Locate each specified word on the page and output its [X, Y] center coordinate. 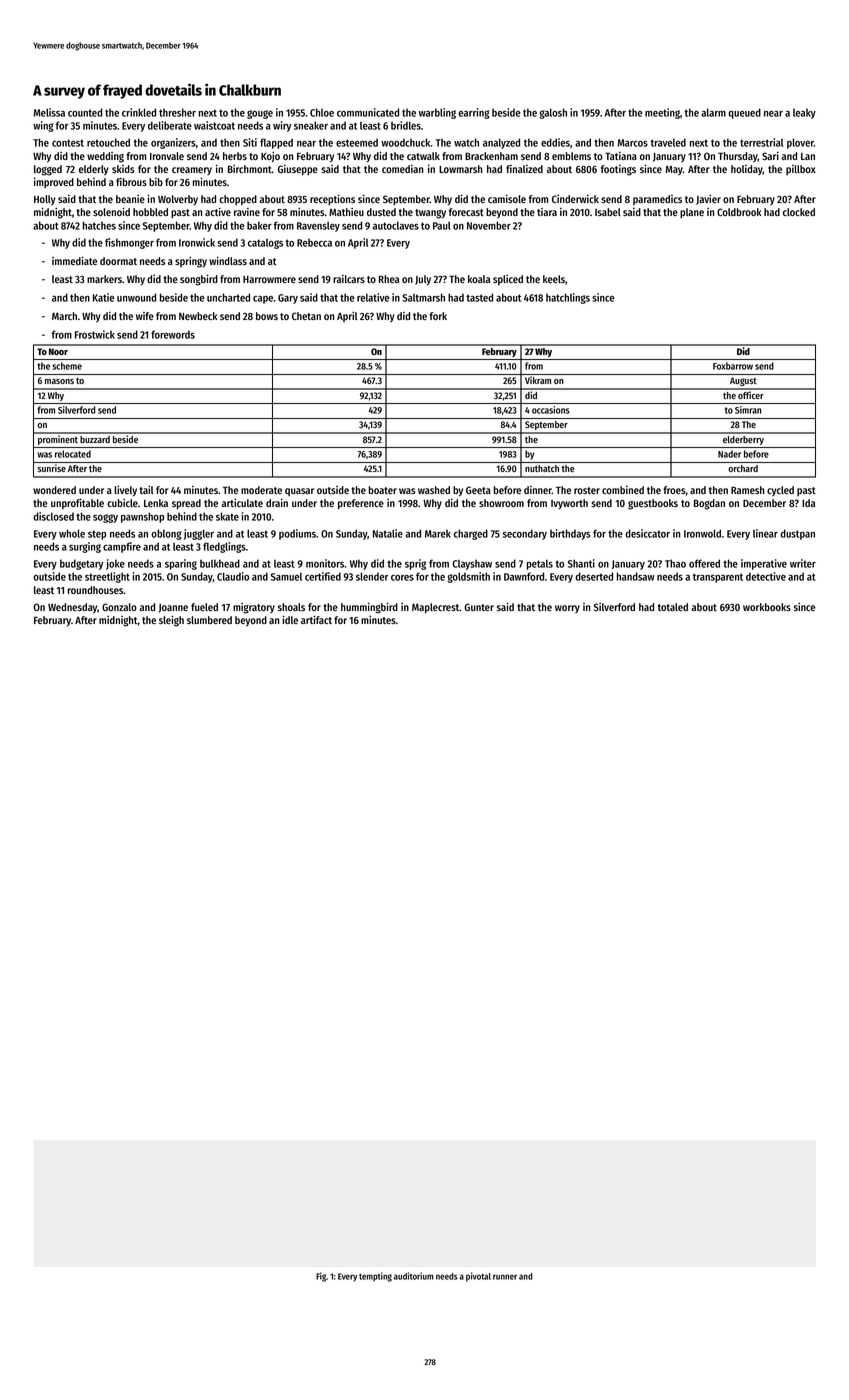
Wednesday [72, 608]
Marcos [633, 143]
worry [567, 609]
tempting [375, 1277]
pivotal [478, 1277]
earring [473, 113]
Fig [321, 1277]
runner [505, 1277]
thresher [177, 112]
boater [383, 490]
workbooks [767, 607]
